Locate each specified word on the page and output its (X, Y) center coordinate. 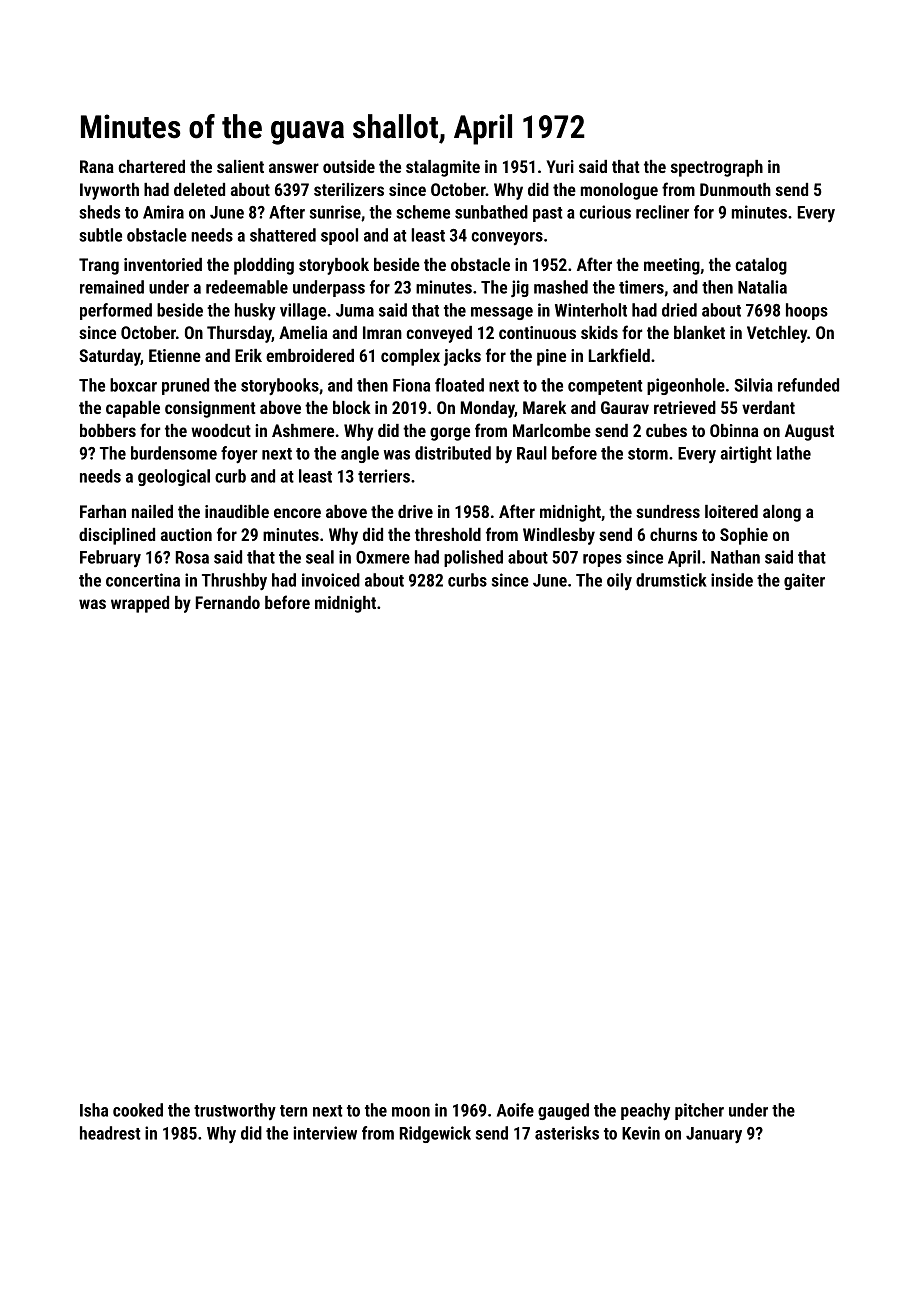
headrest (110, 1133)
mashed (561, 287)
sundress (668, 511)
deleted (199, 189)
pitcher (699, 1111)
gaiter (804, 581)
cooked (138, 1110)
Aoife (515, 1110)
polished (473, 558)
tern (293, 1111)
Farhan (103, 511)
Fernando (228, 602)
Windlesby (559, 536)
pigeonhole (686, 386)
